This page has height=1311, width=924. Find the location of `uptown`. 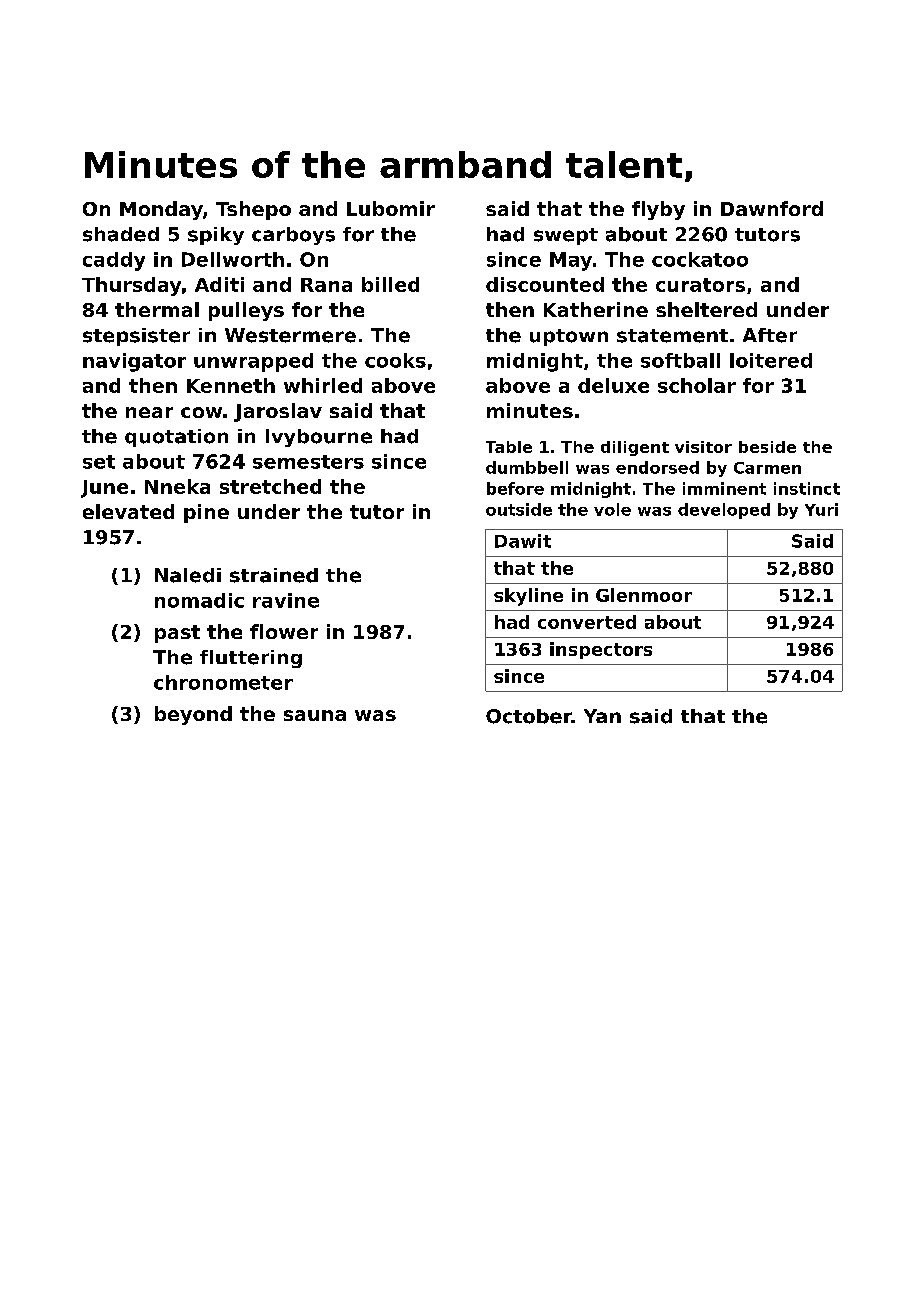

uptown is located at coordinates (569, 337).
